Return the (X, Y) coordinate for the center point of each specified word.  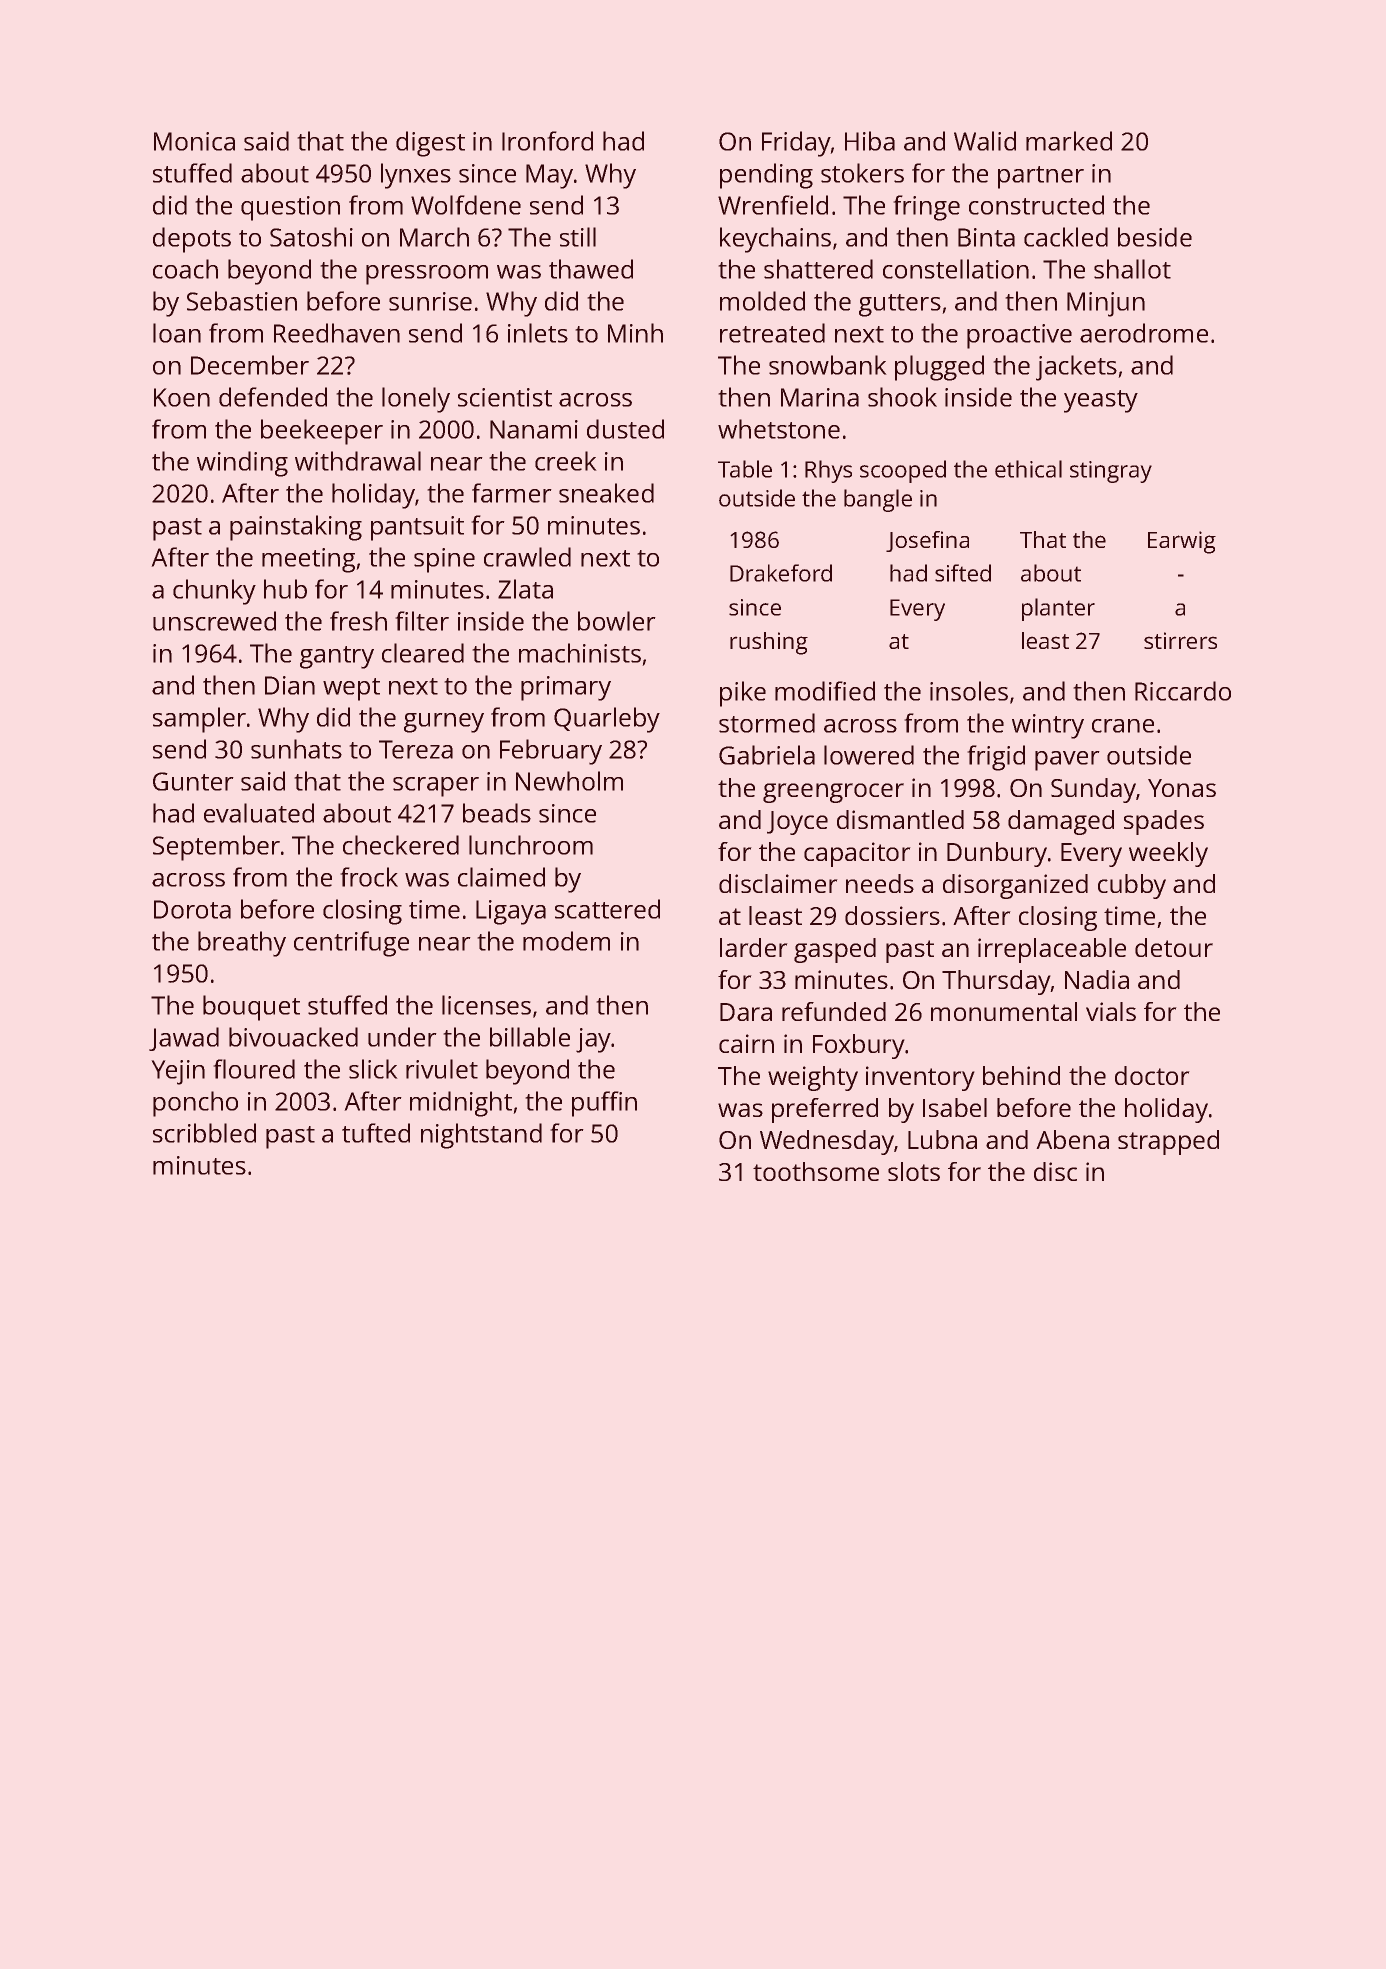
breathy (242, 944)
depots (192, 240)
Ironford (547, 141)
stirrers (1180, 640)
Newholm (569, 781)
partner (1041, 177)
